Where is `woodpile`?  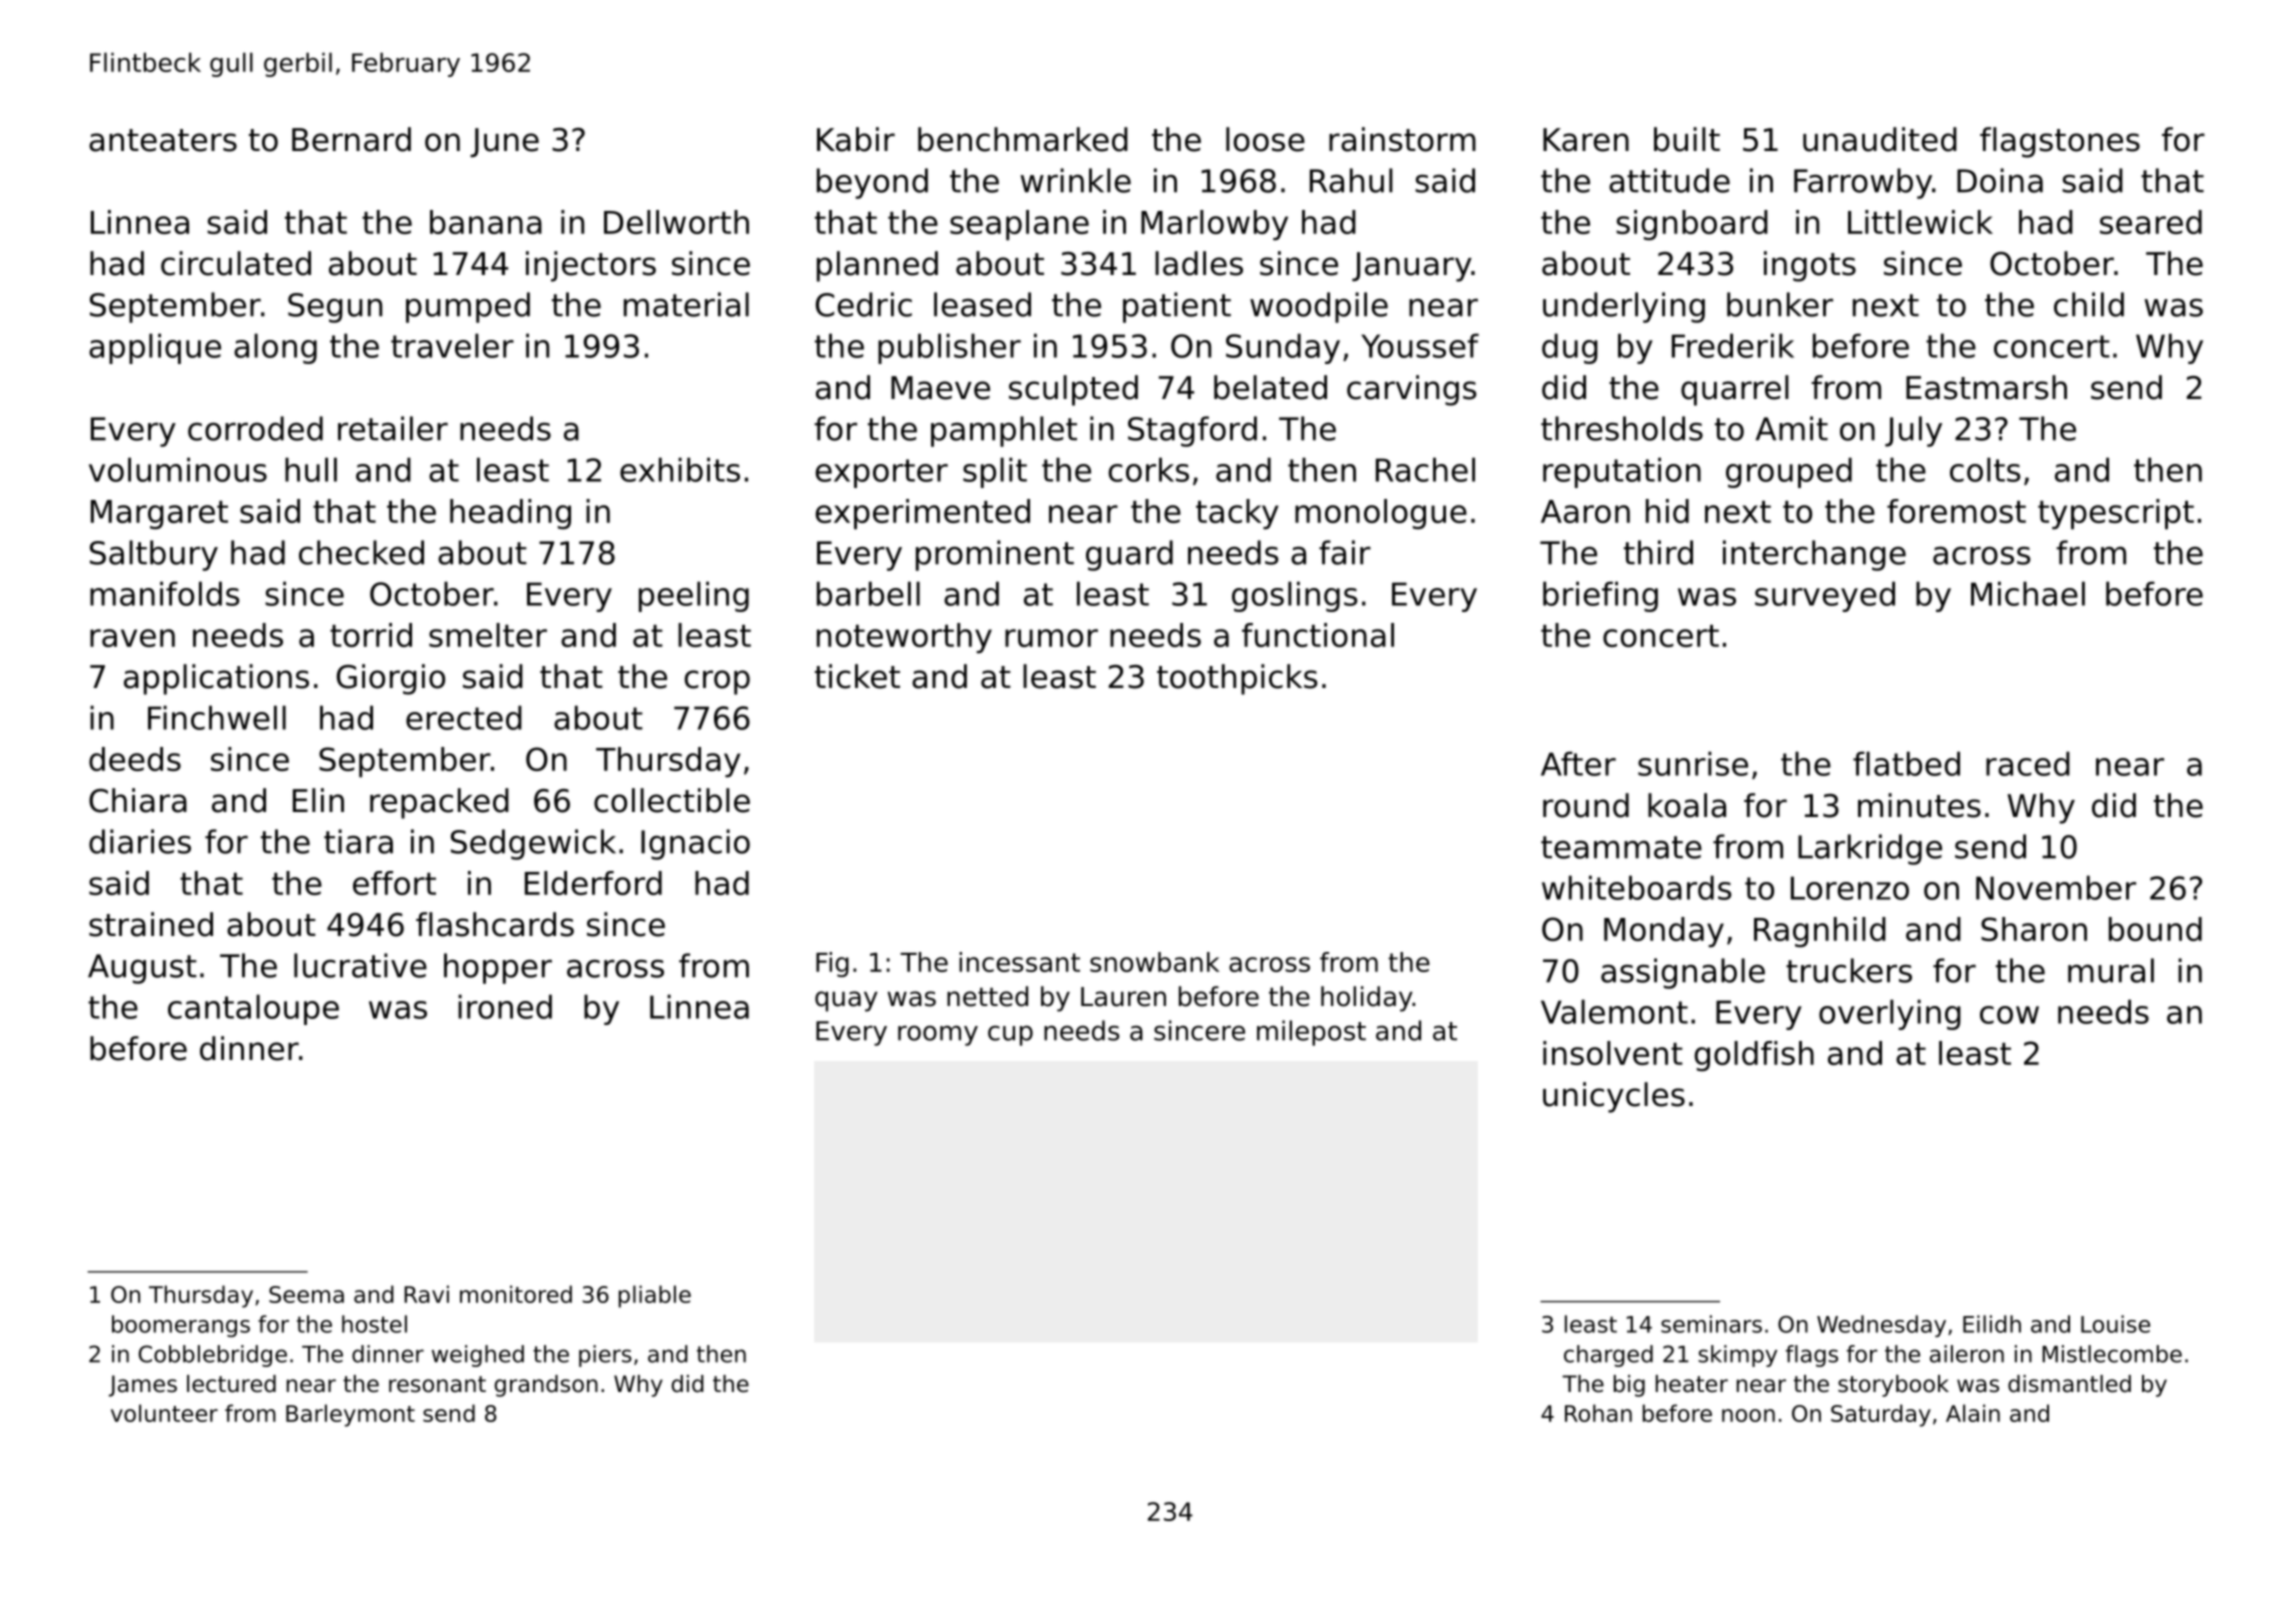
woodpile is located at coordinates (1319, 307).
